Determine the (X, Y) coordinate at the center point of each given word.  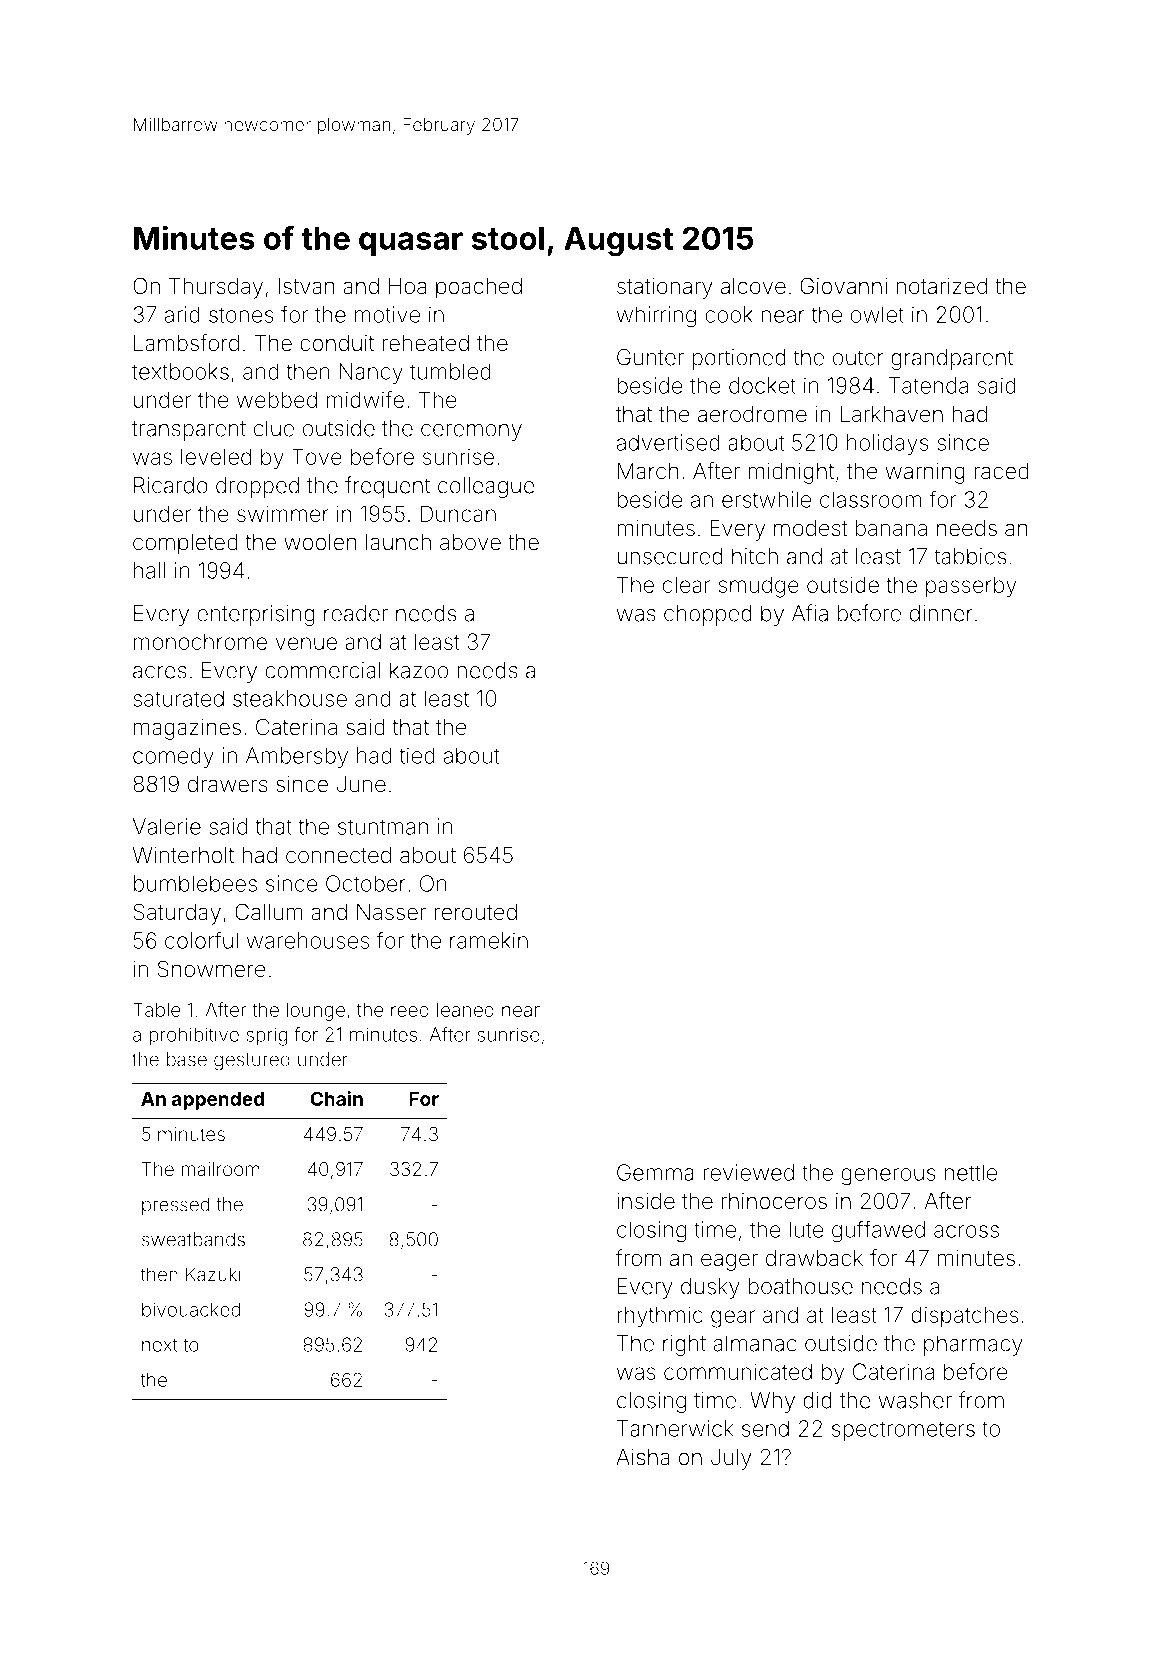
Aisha (643, 1457)
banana (891, 528)
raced (1001, 471)
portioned (739, 359)
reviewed (748, 1172)
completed (185, 544)
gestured (252, 1061)
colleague (486, 487)
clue (274, 428)
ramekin (489, 940)
